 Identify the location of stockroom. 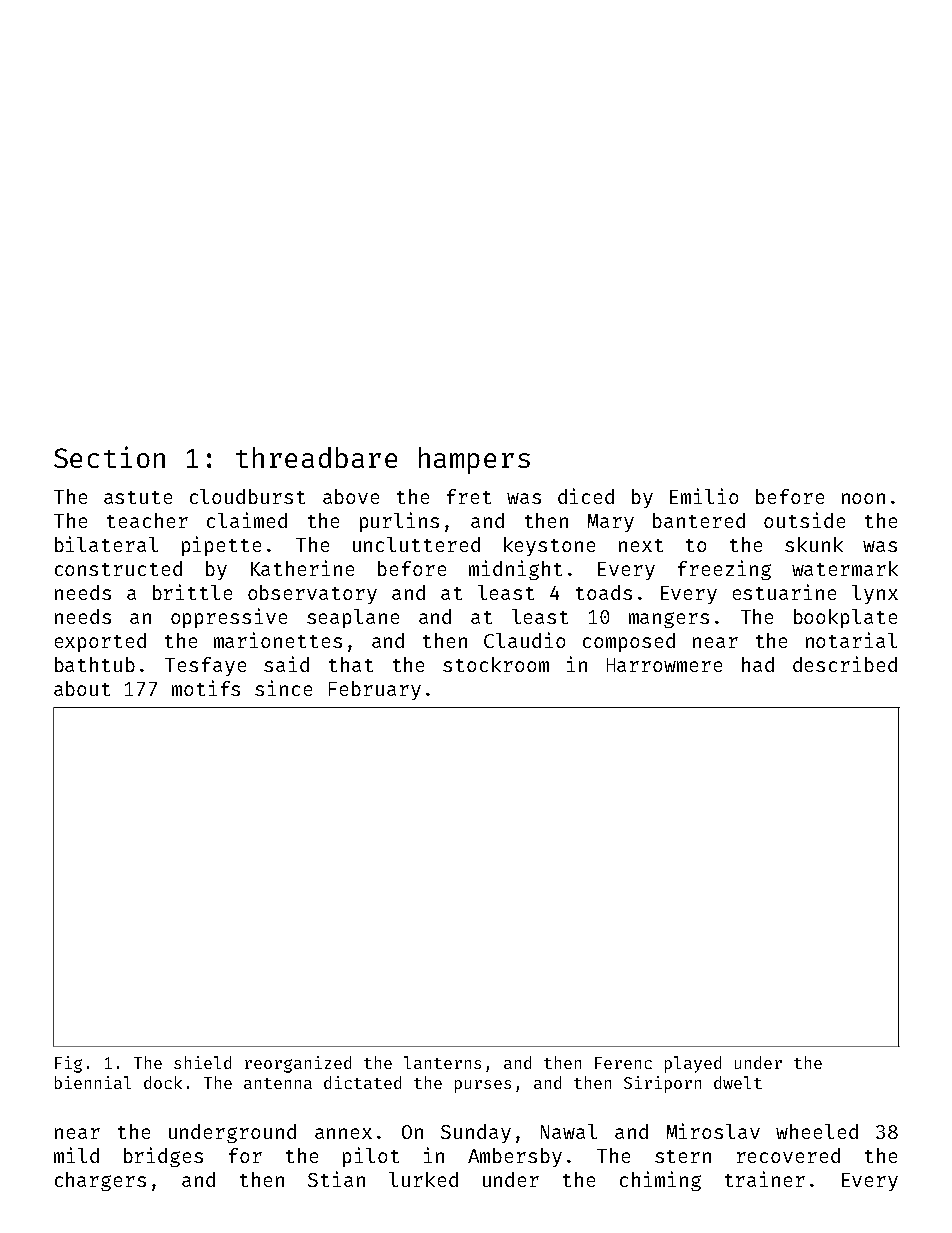
(496, 664).
